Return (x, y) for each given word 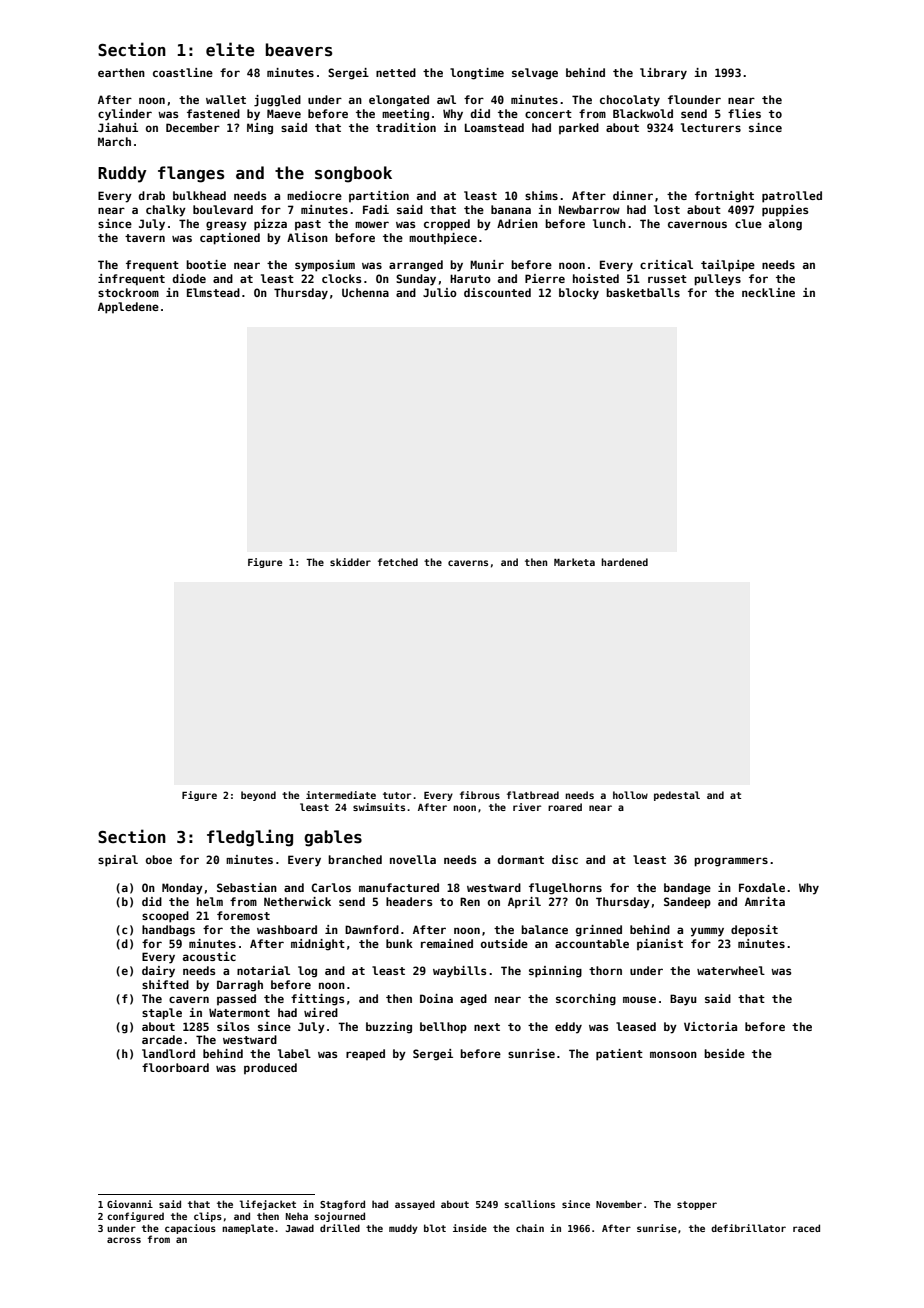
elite (230, 49)
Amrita (765, 901)
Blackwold (643, 113)
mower (372, 224)
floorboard (175, 1067)
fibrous (480, 795)
